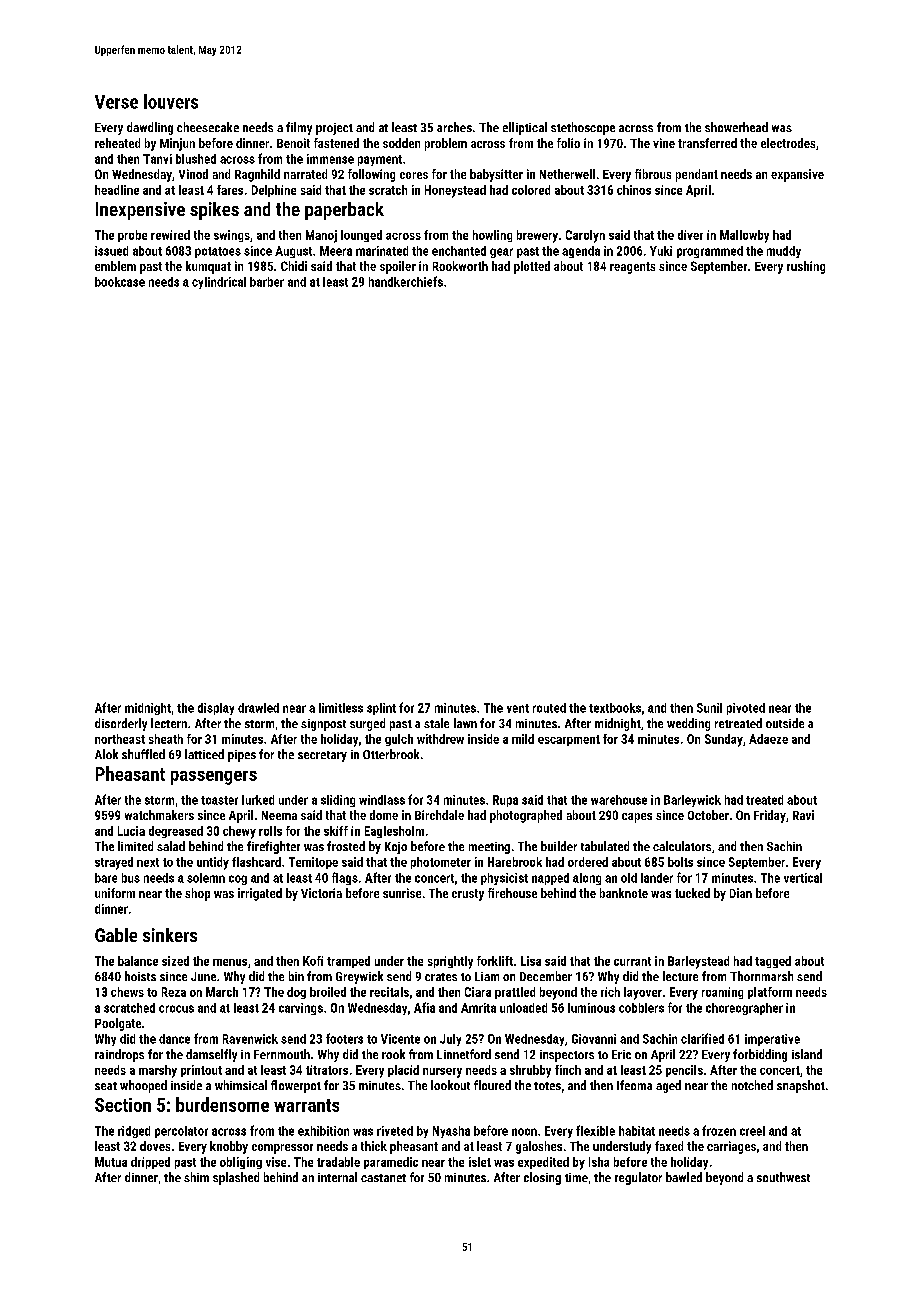 The image size is (924, 1308). I want to click on dawdling, so click(150, 128).
